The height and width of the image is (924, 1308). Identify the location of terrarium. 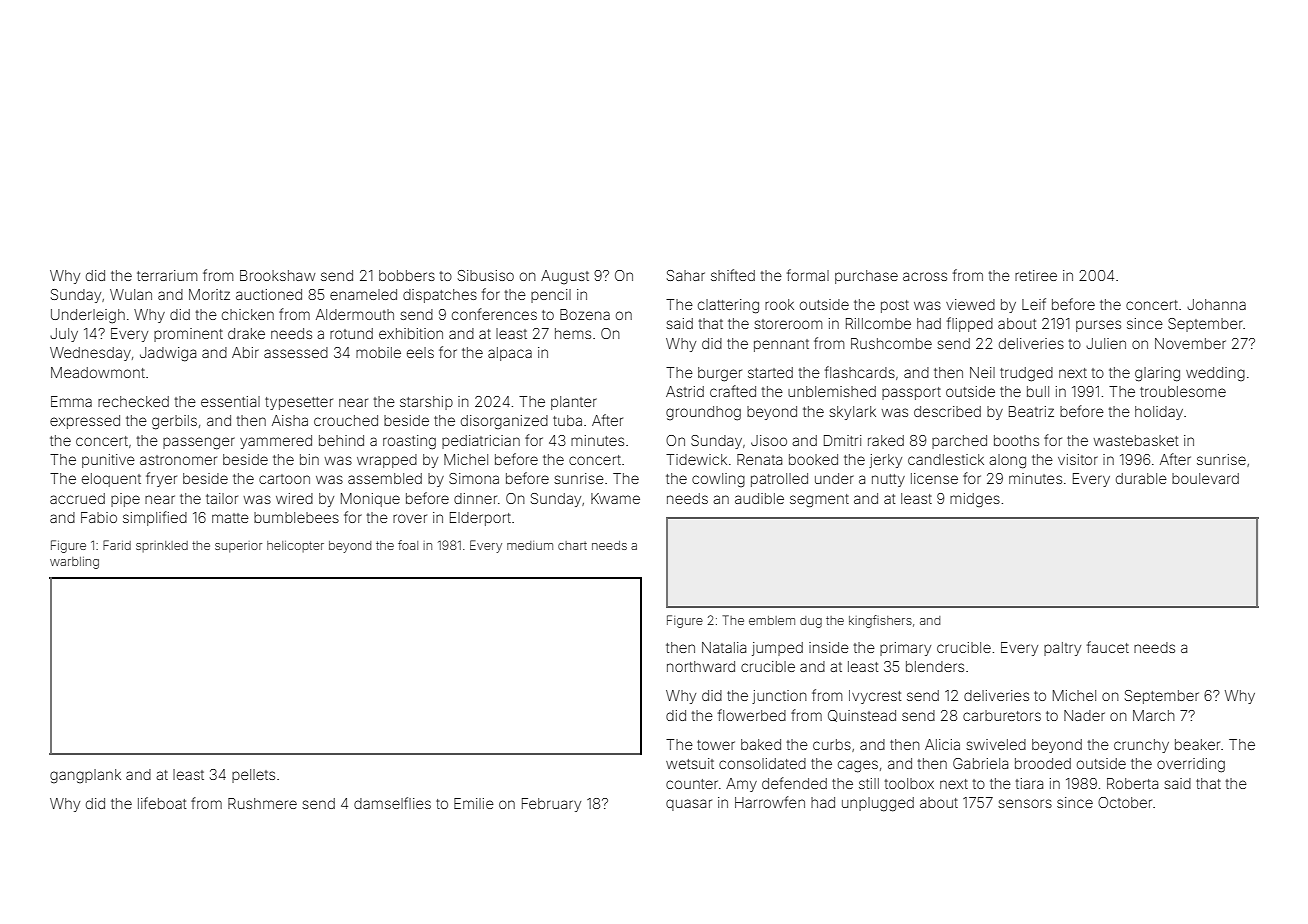
(167, 275).
